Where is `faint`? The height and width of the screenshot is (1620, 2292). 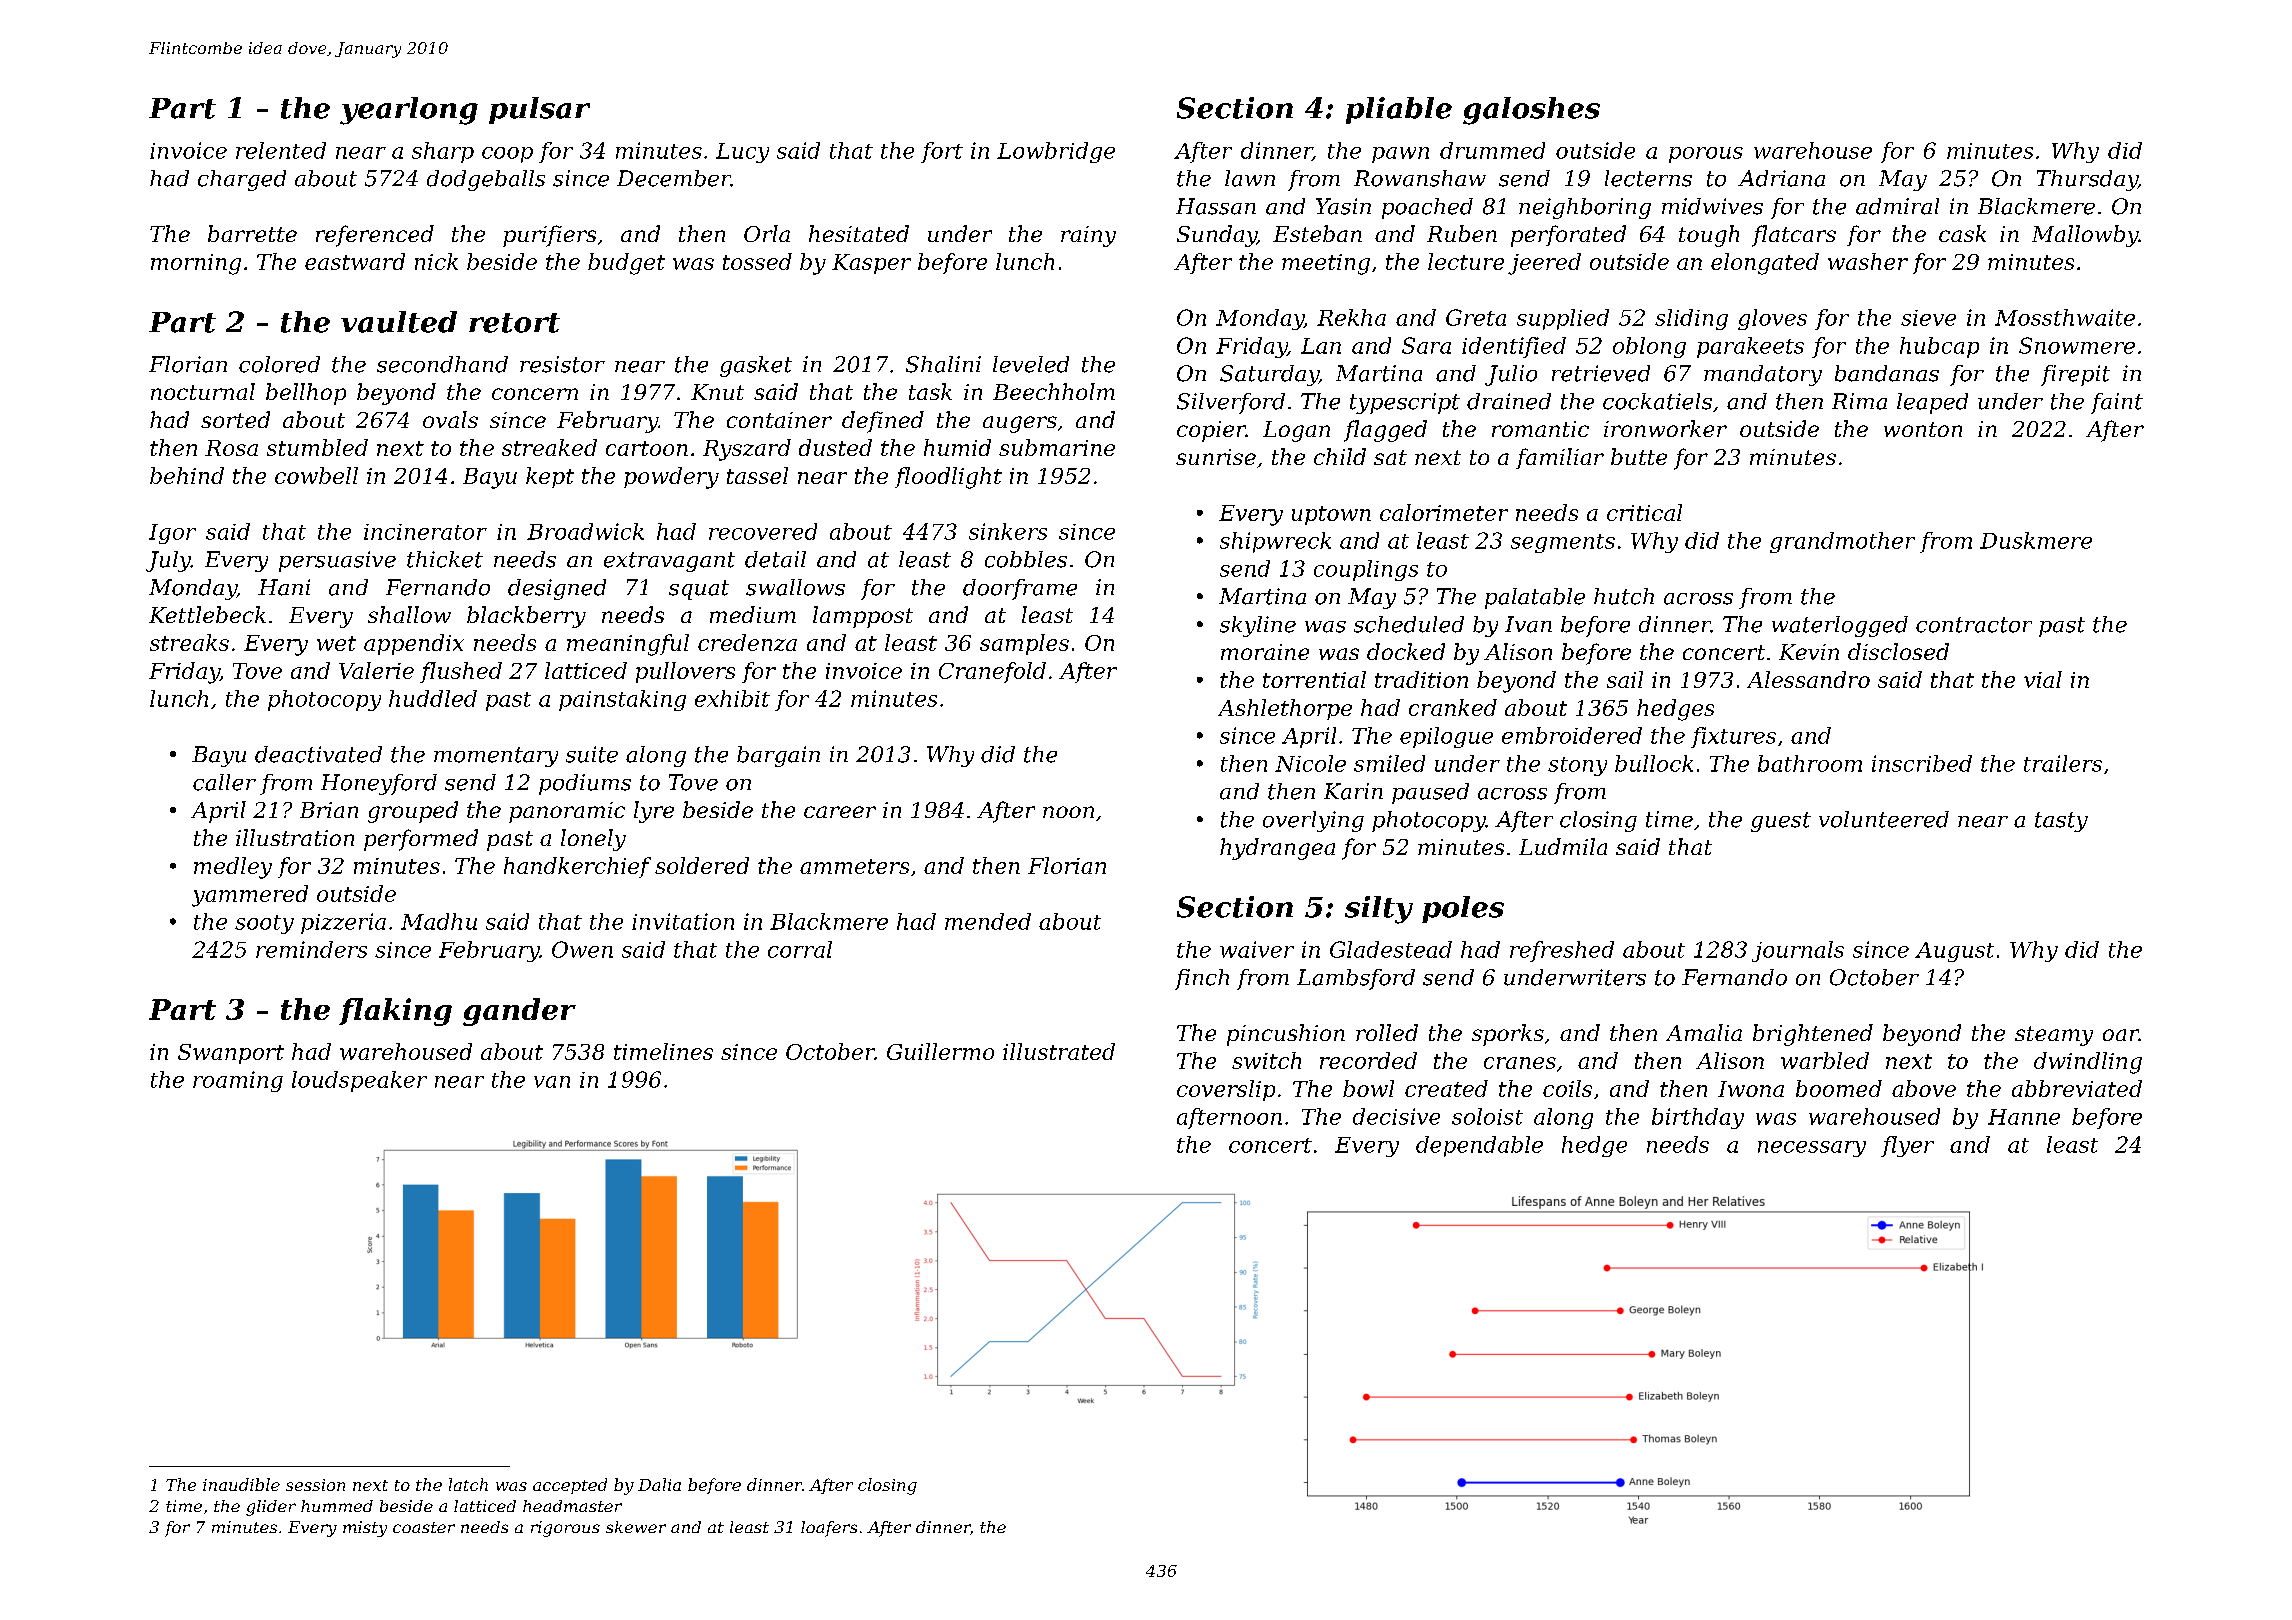 faint is located at coordinates (2117, 403).
